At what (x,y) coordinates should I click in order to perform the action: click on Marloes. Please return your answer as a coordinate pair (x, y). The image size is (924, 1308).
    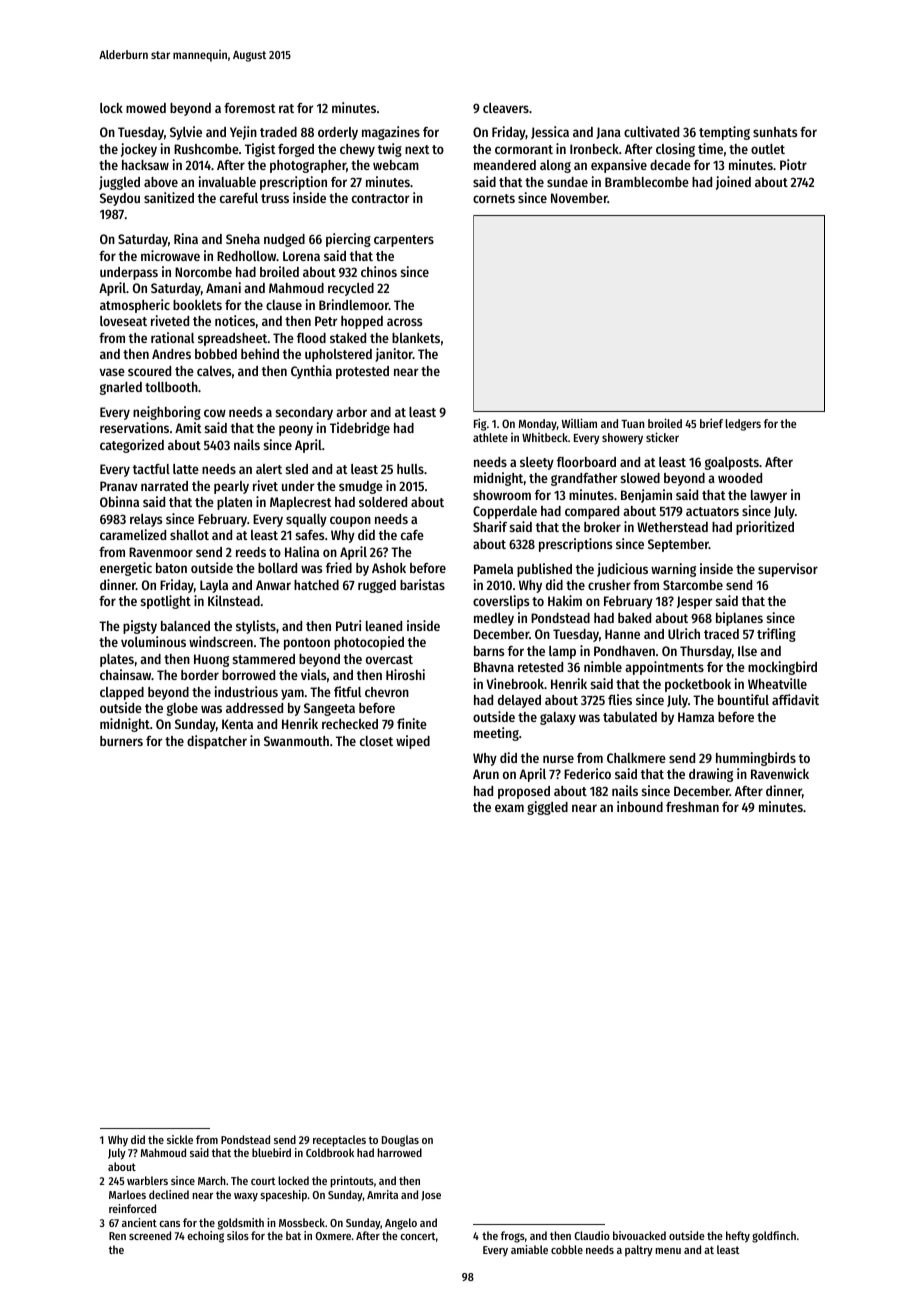
    Looking at the image, I should click on (127, 1194).
